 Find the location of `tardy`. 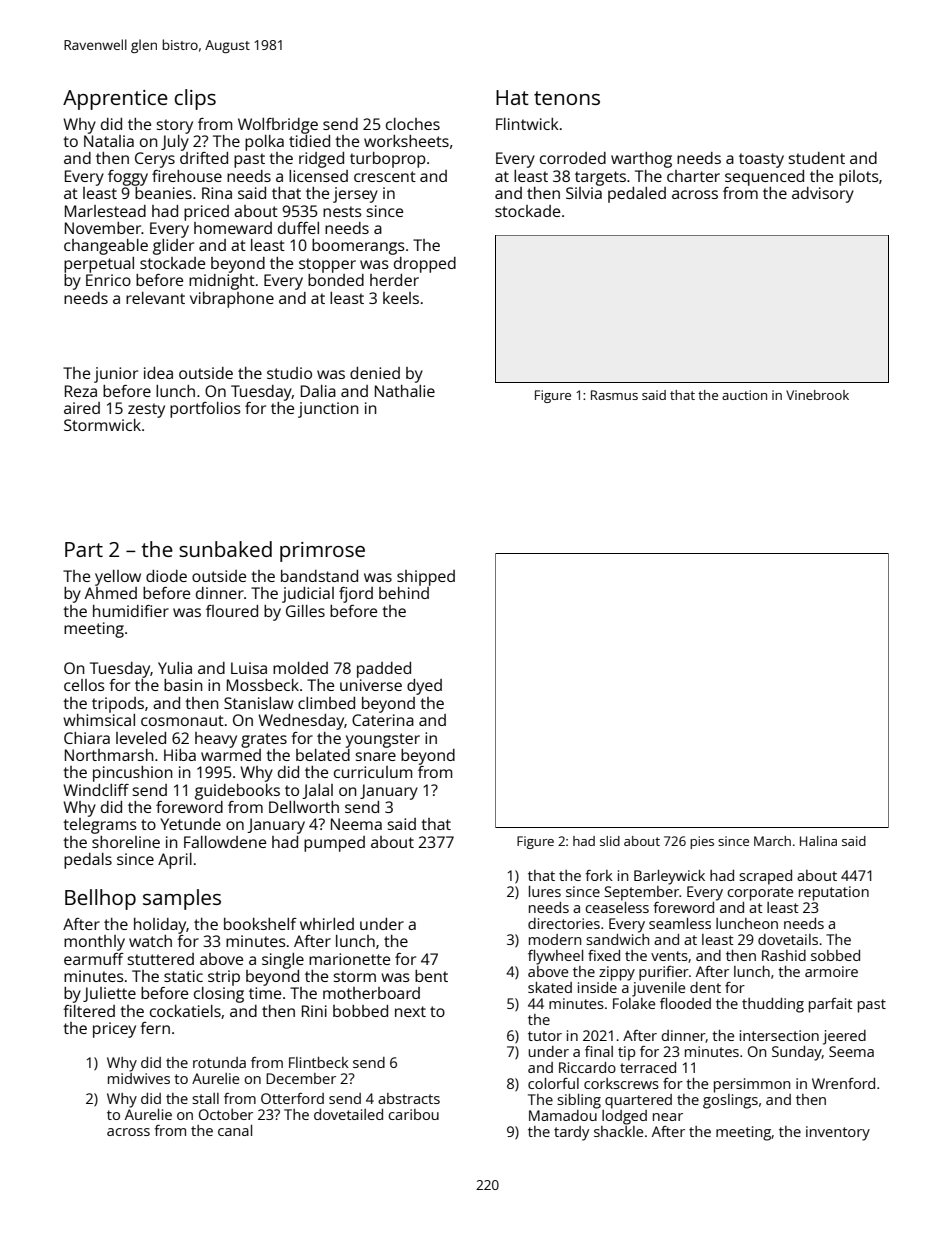

tardy is located at coordinates (571, 1133).
